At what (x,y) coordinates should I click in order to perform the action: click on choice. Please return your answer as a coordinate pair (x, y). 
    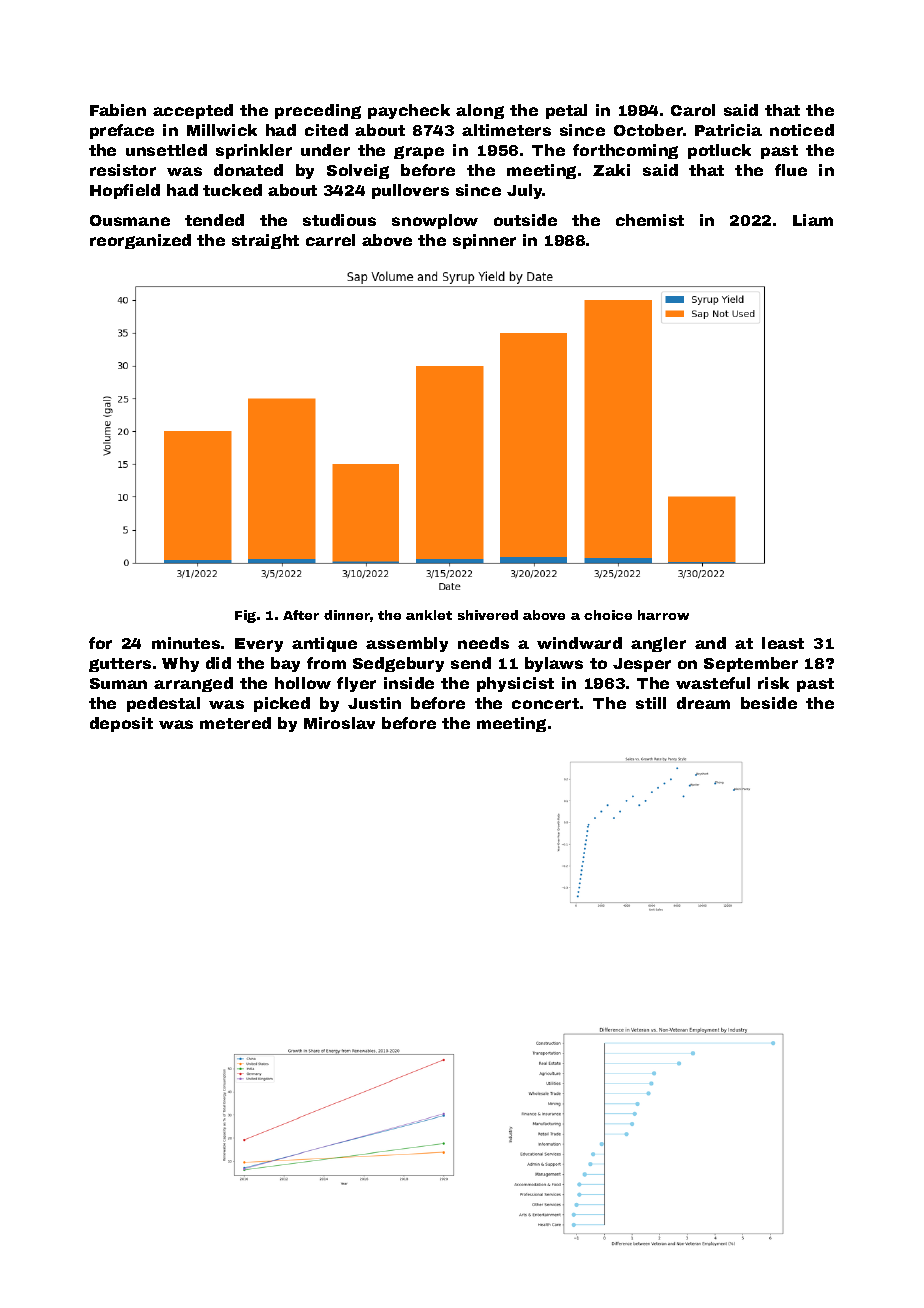
    Looking at the image, I should click on (608, 615).
